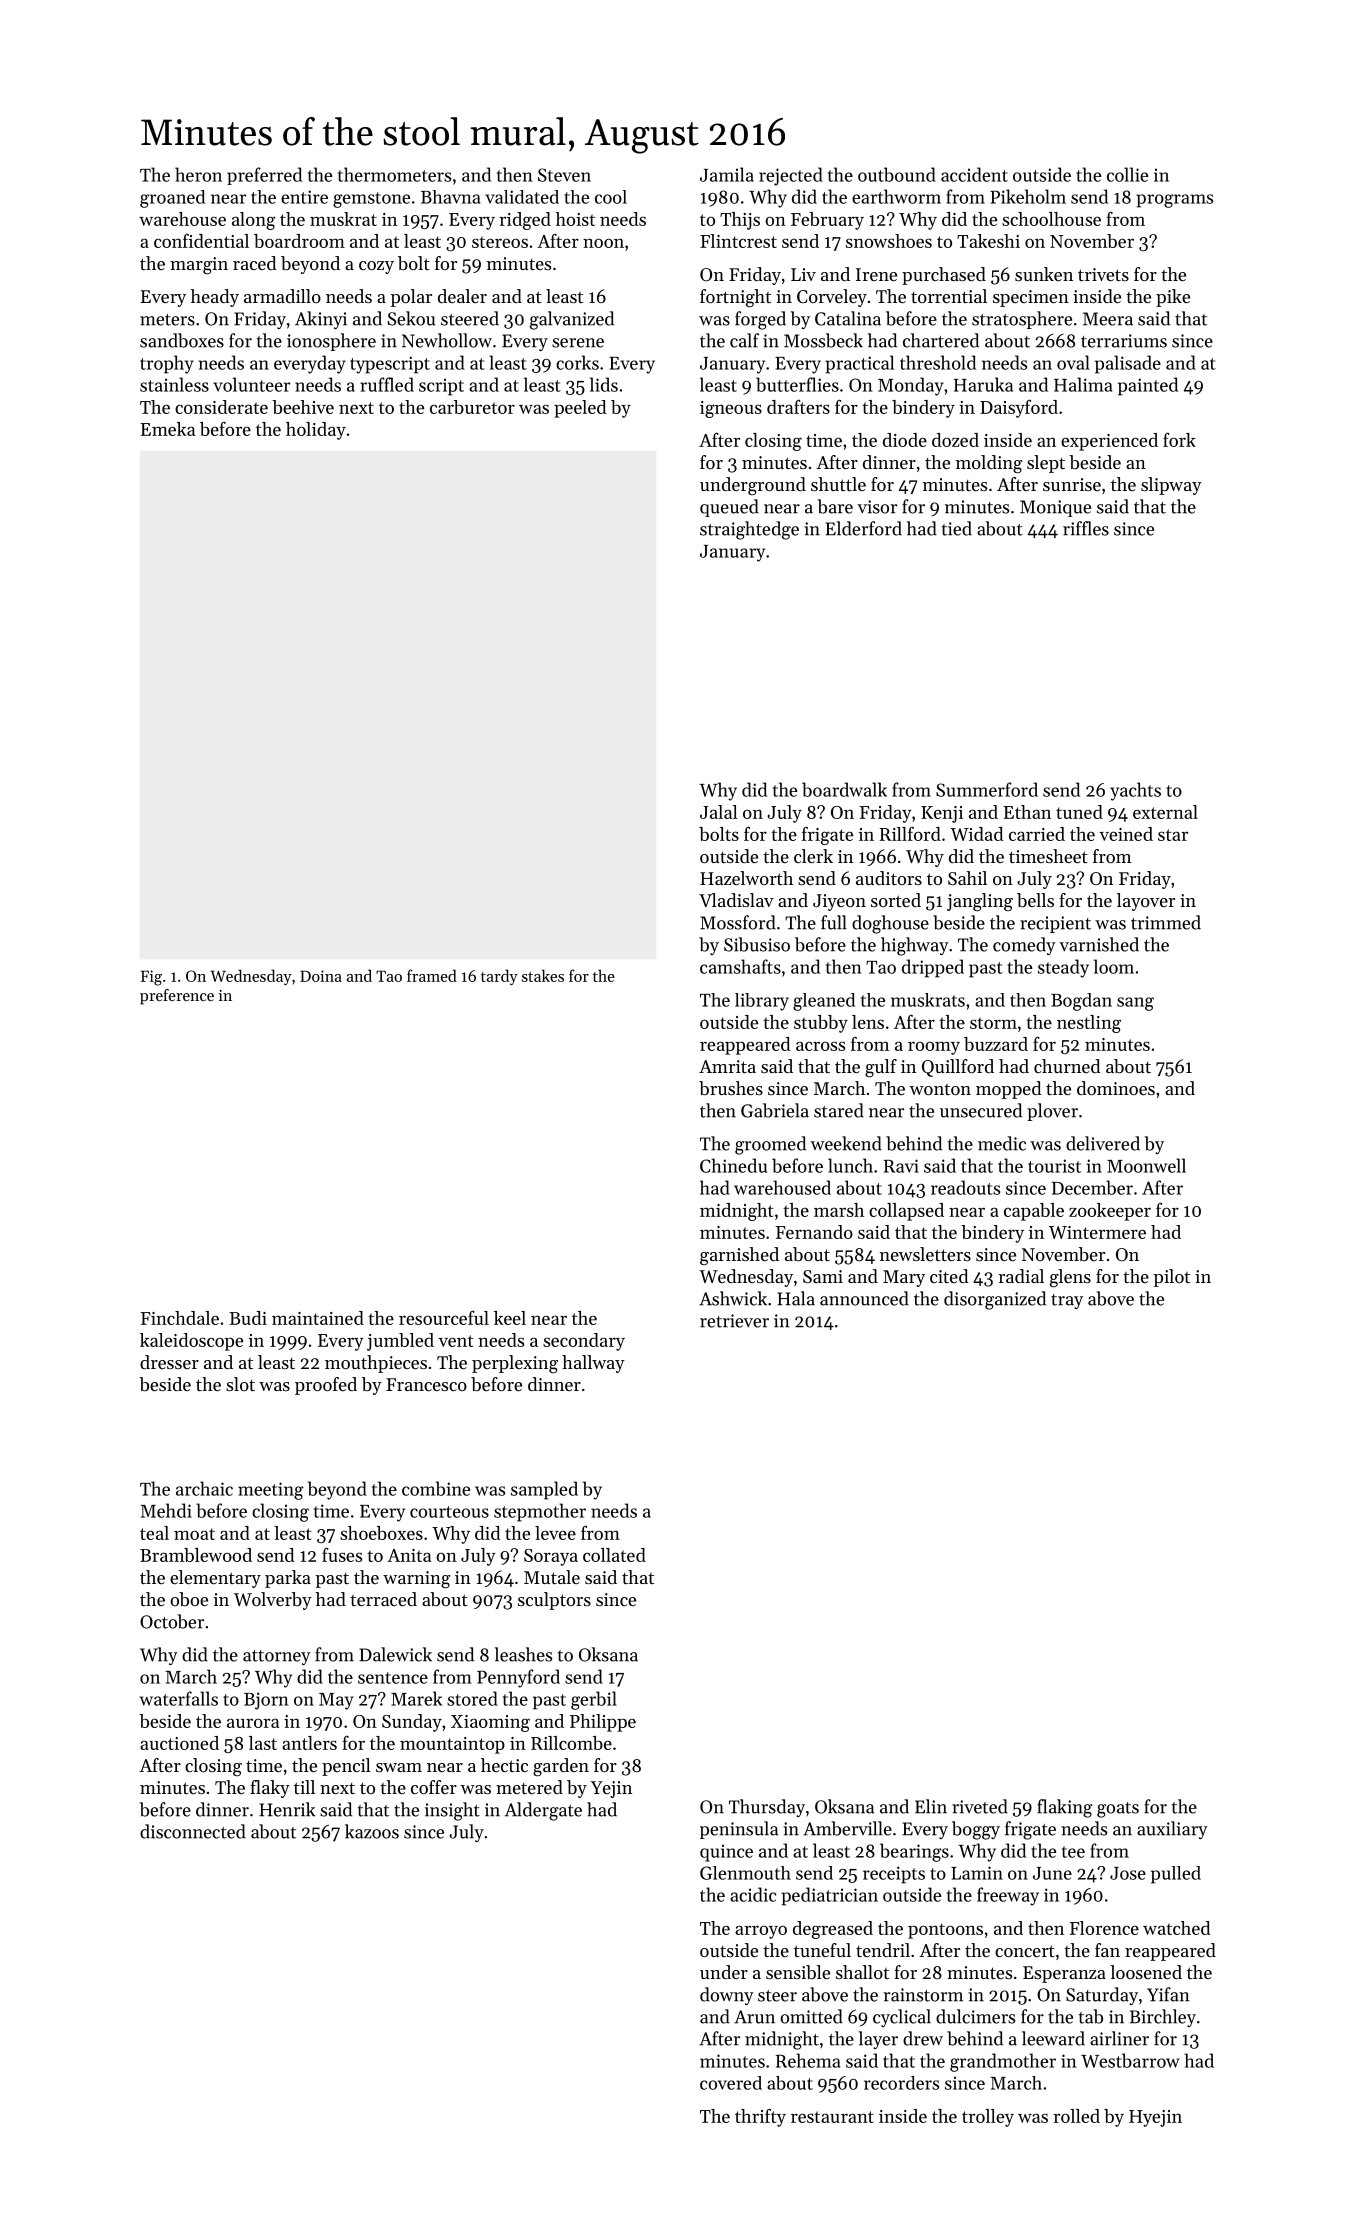 The height and width of the screenshot is (2233, 1356). Describe the element at coordinates (749, 530) in the screenshot. I see `straightedge` at that location.
